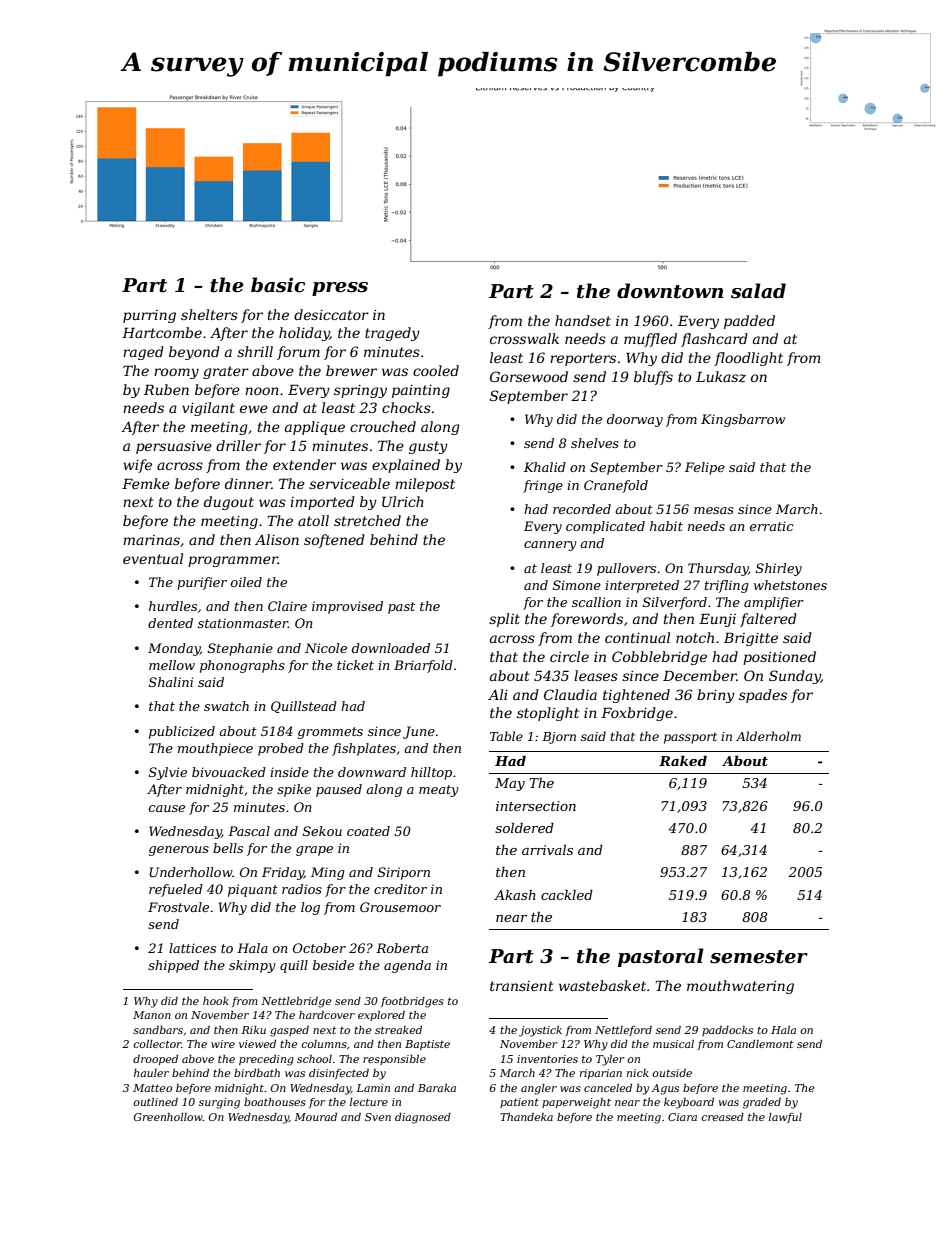  I want to click on purifier, so click(202, 583).
